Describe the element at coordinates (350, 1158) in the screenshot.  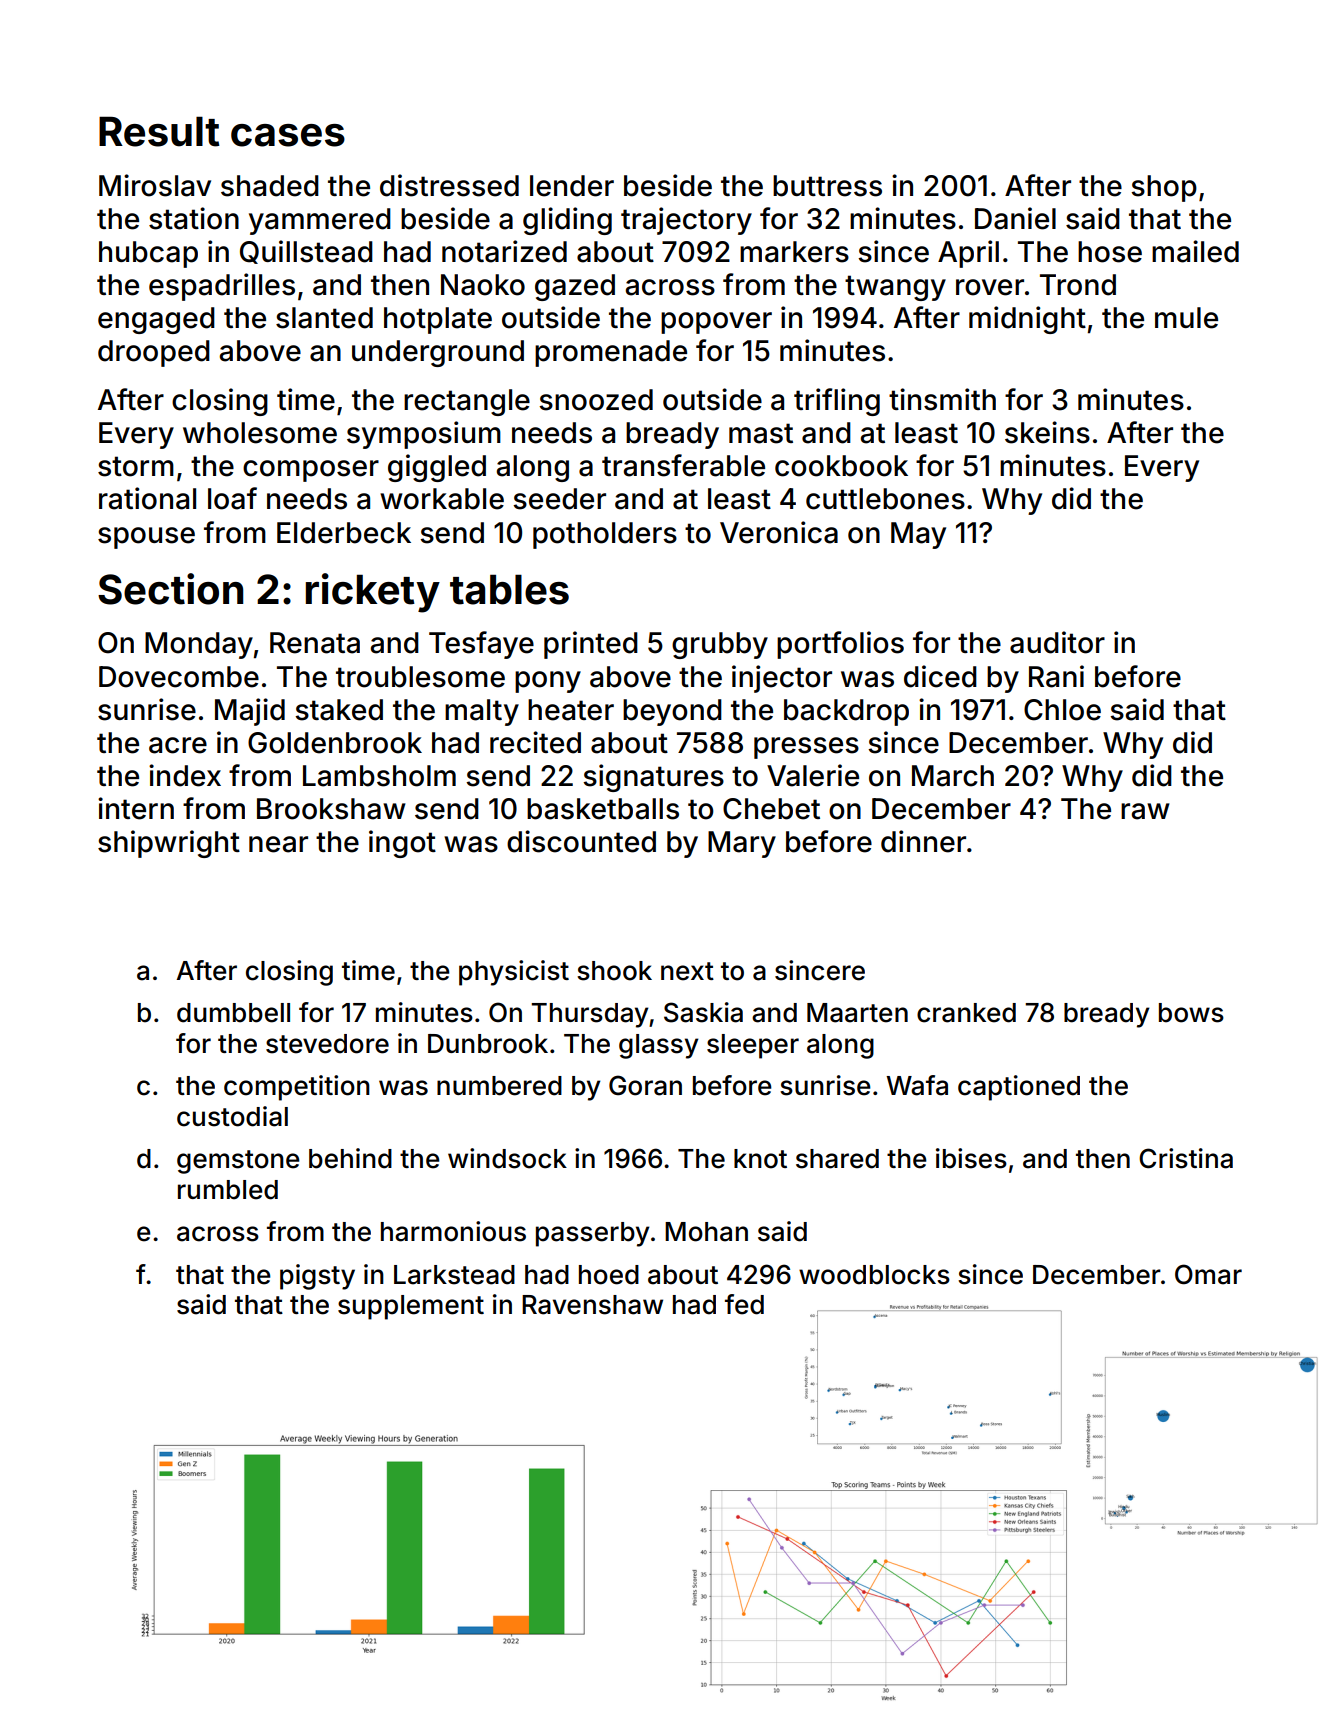
I see `behind` at that location.
